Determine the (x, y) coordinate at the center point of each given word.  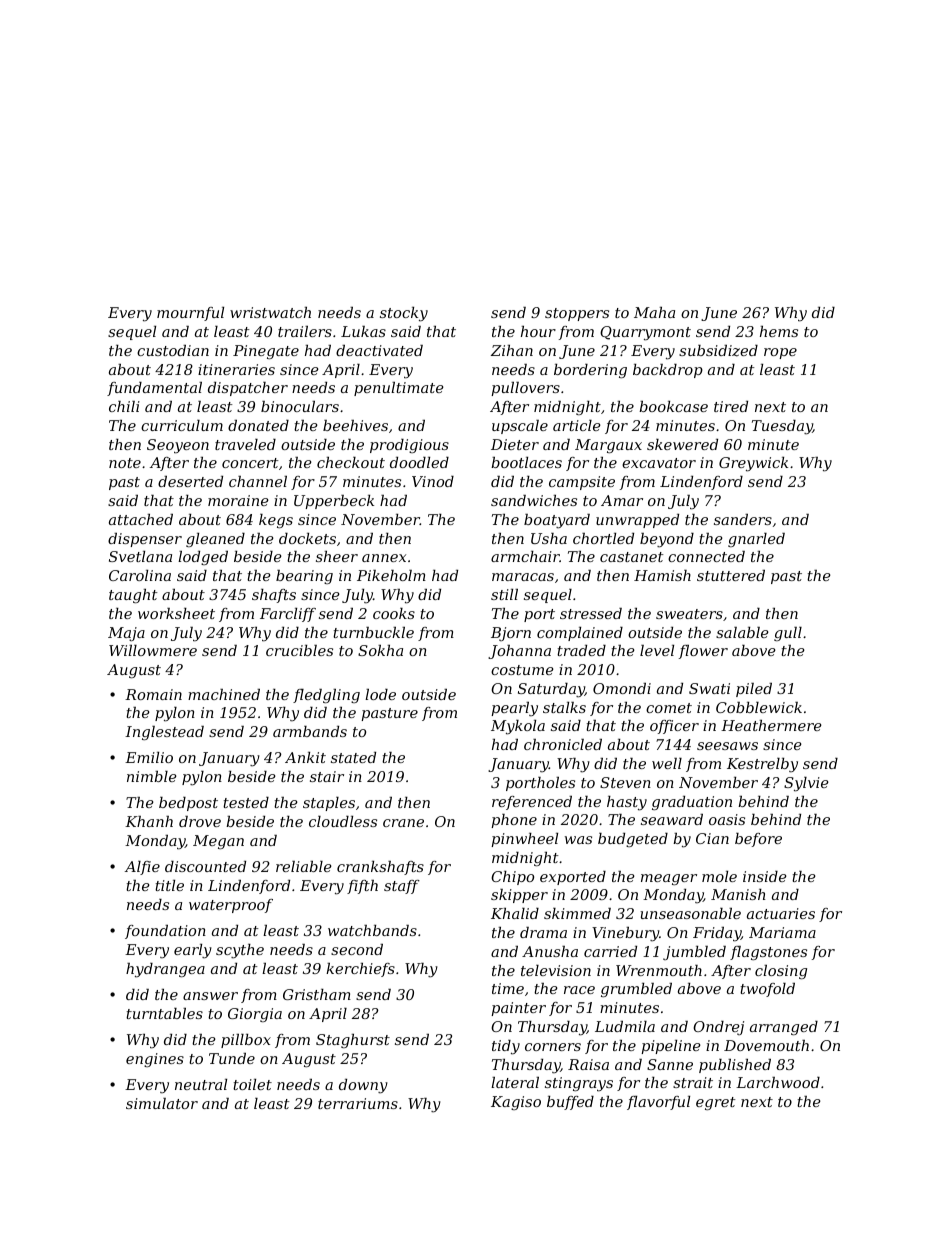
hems (779, 331)
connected (706, 556)
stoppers (577, 314)
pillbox (246, 1041)
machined (224, 694)
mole (719, 876)
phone (514, 821)
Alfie (142, 868)
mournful (190, 314)
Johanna (519, 652)
